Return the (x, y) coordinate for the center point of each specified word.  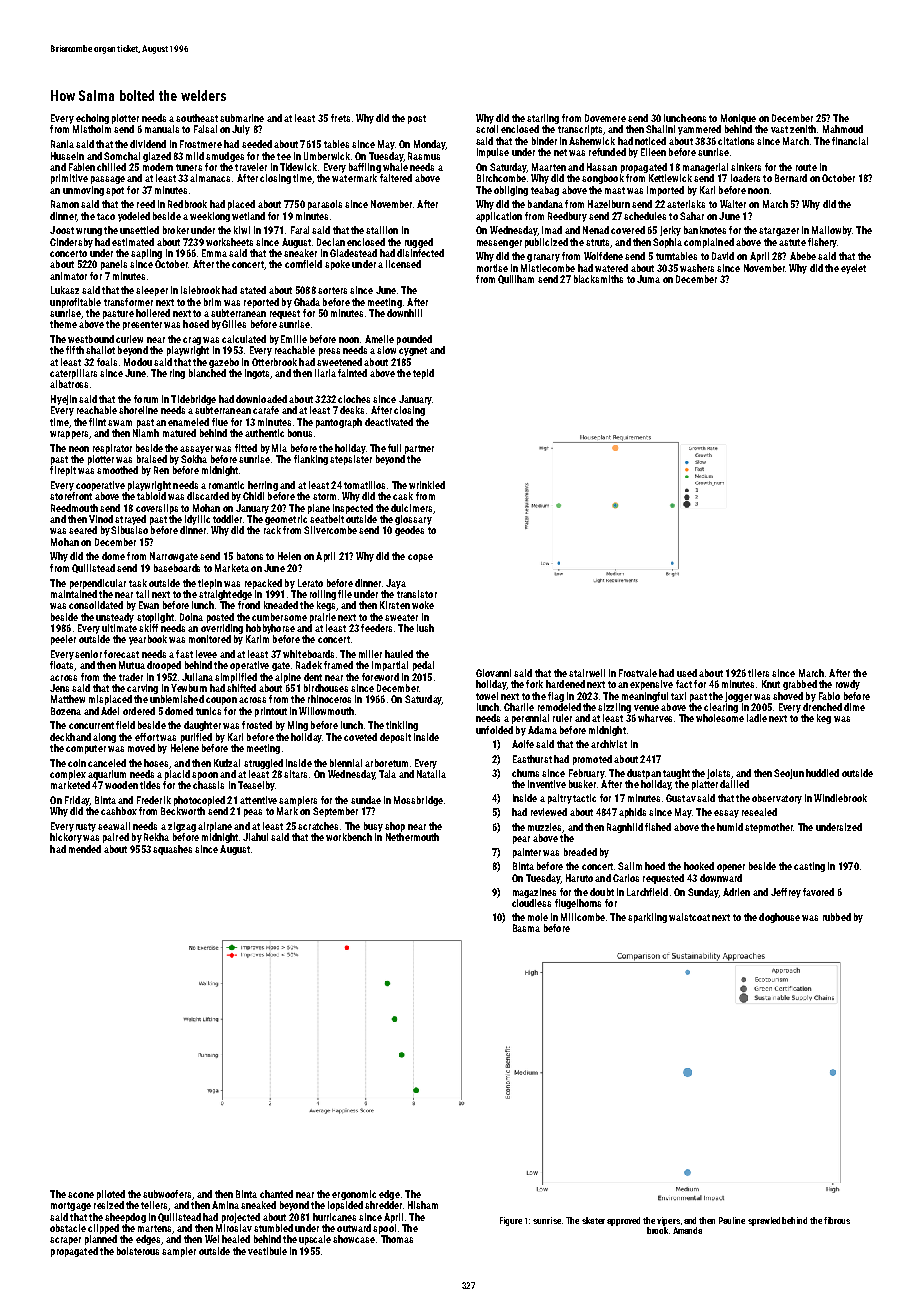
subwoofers (167, 1194)
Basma (526, 928)
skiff (148, 628)
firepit (63, 471)
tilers (758, 673)
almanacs (210, 178)
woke (423, 605)
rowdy (848, 685)
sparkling (647, 918)
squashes (172, 850)
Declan (331, 242)
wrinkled (427, 485)
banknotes (705, 230)
